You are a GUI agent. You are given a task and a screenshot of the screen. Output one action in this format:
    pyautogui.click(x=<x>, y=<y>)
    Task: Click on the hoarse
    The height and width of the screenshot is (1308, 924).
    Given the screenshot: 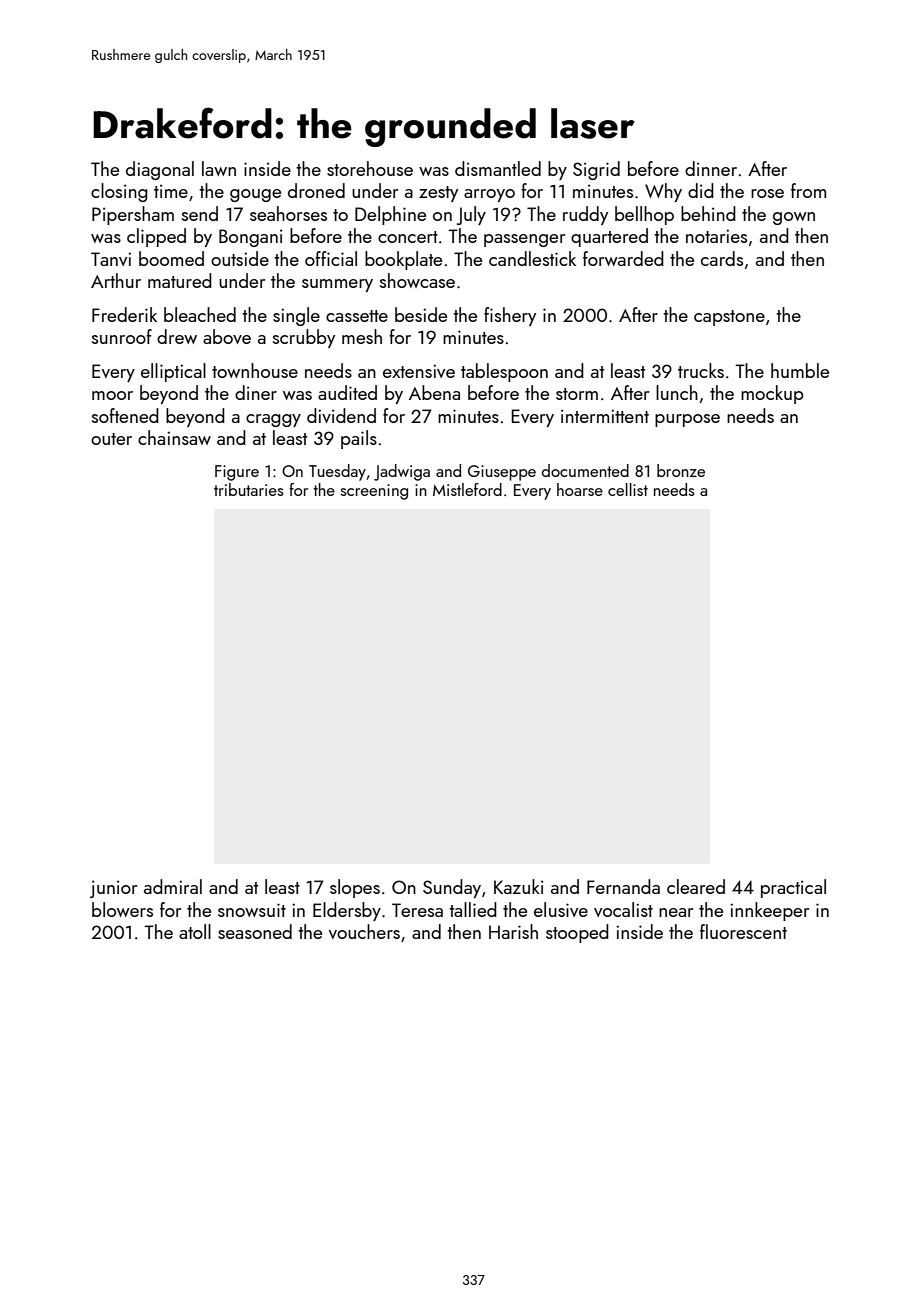 What is the action you would take?
    pyautogui.click(x=580, y=489)
